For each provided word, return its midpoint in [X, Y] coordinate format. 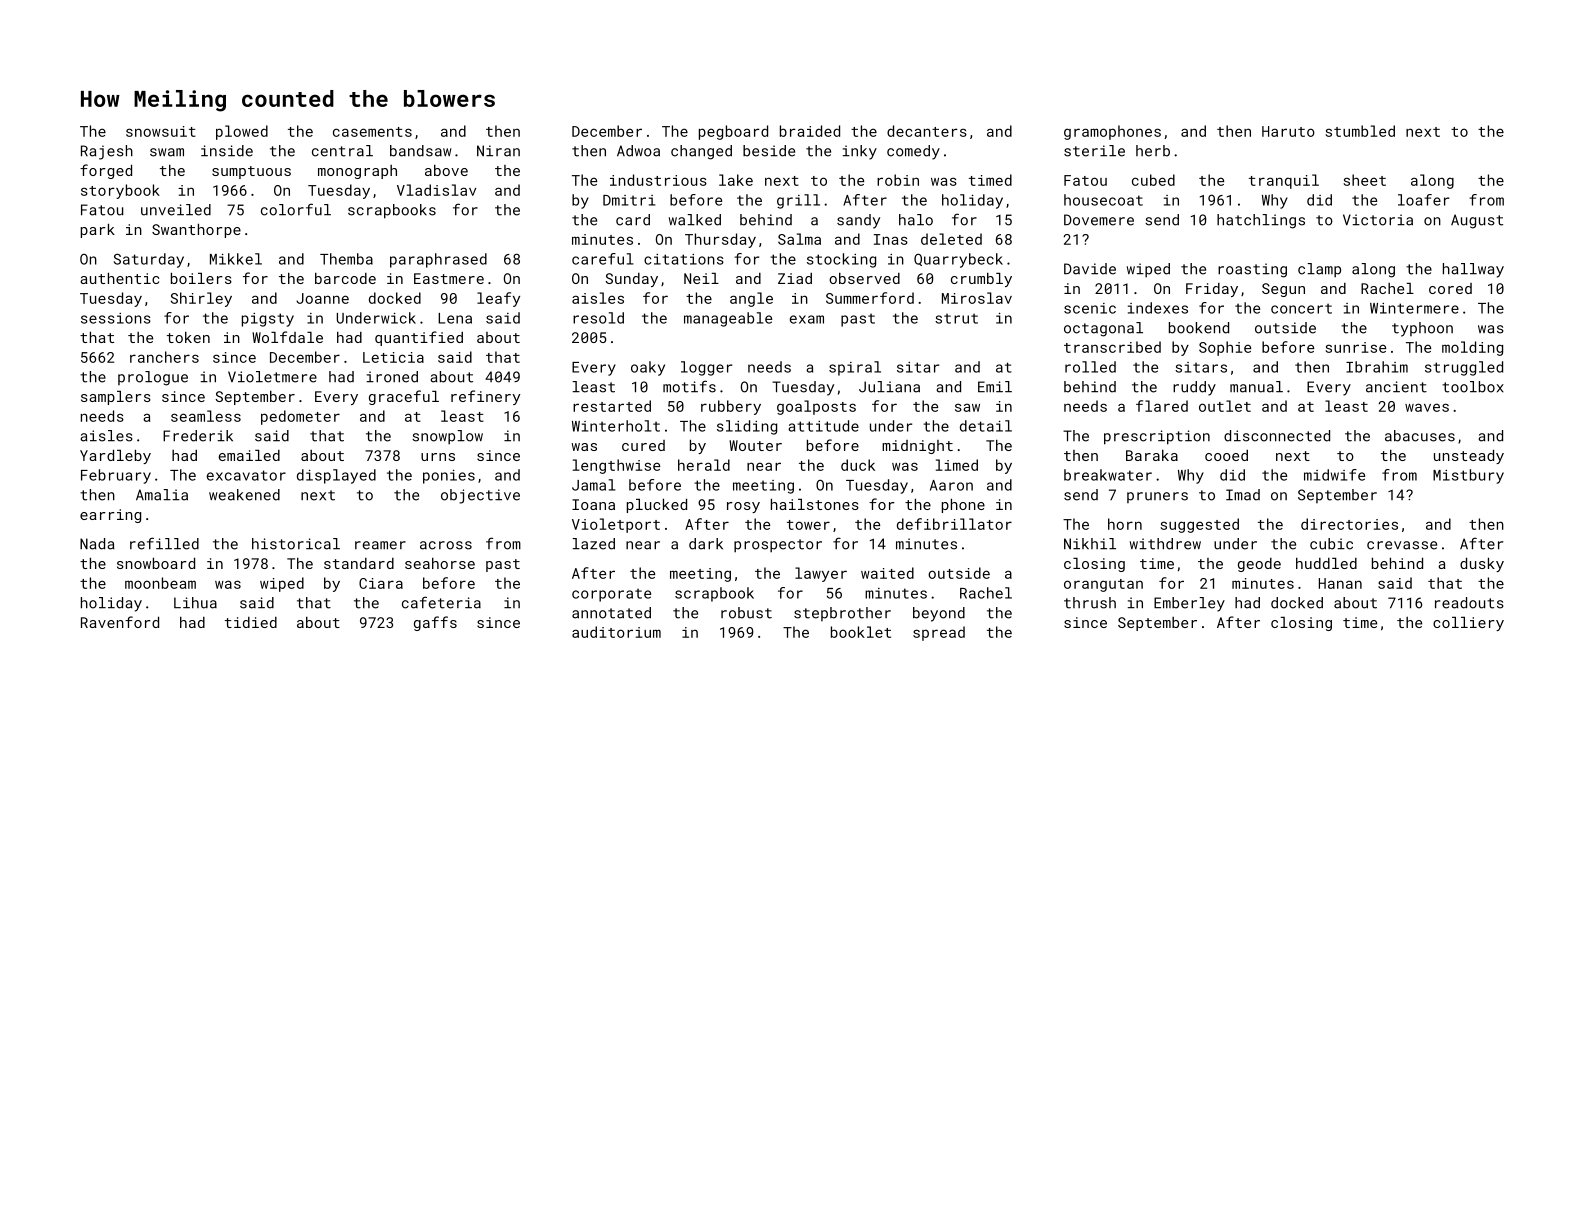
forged [106, 171]
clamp [1319, 270]
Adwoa [638, 151]
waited [887, 573]
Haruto [1288, 131]
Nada [97, 544]
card [633, 220]
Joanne [322, 298]
